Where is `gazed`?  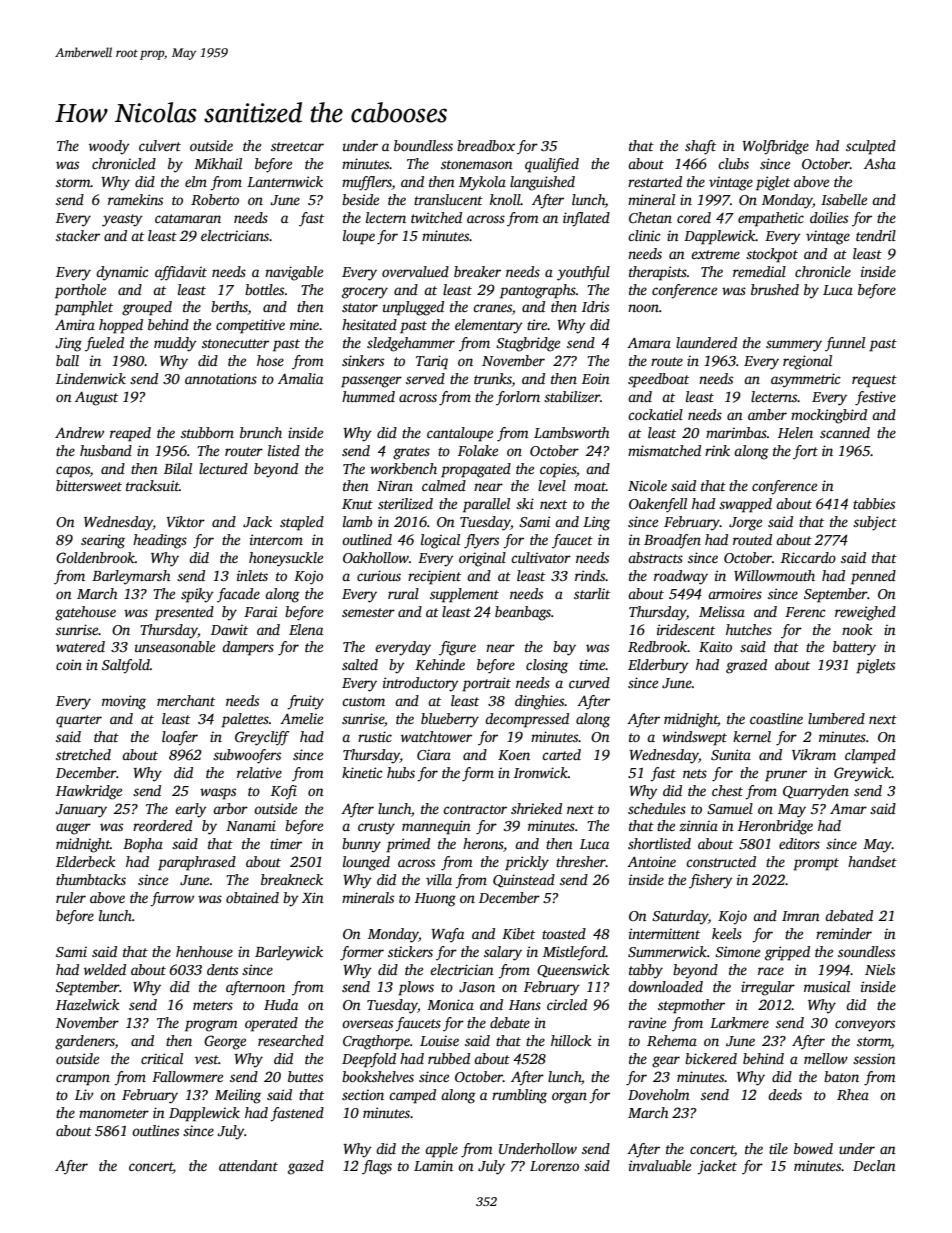 gazed is located at coordinates (306, 1167).
